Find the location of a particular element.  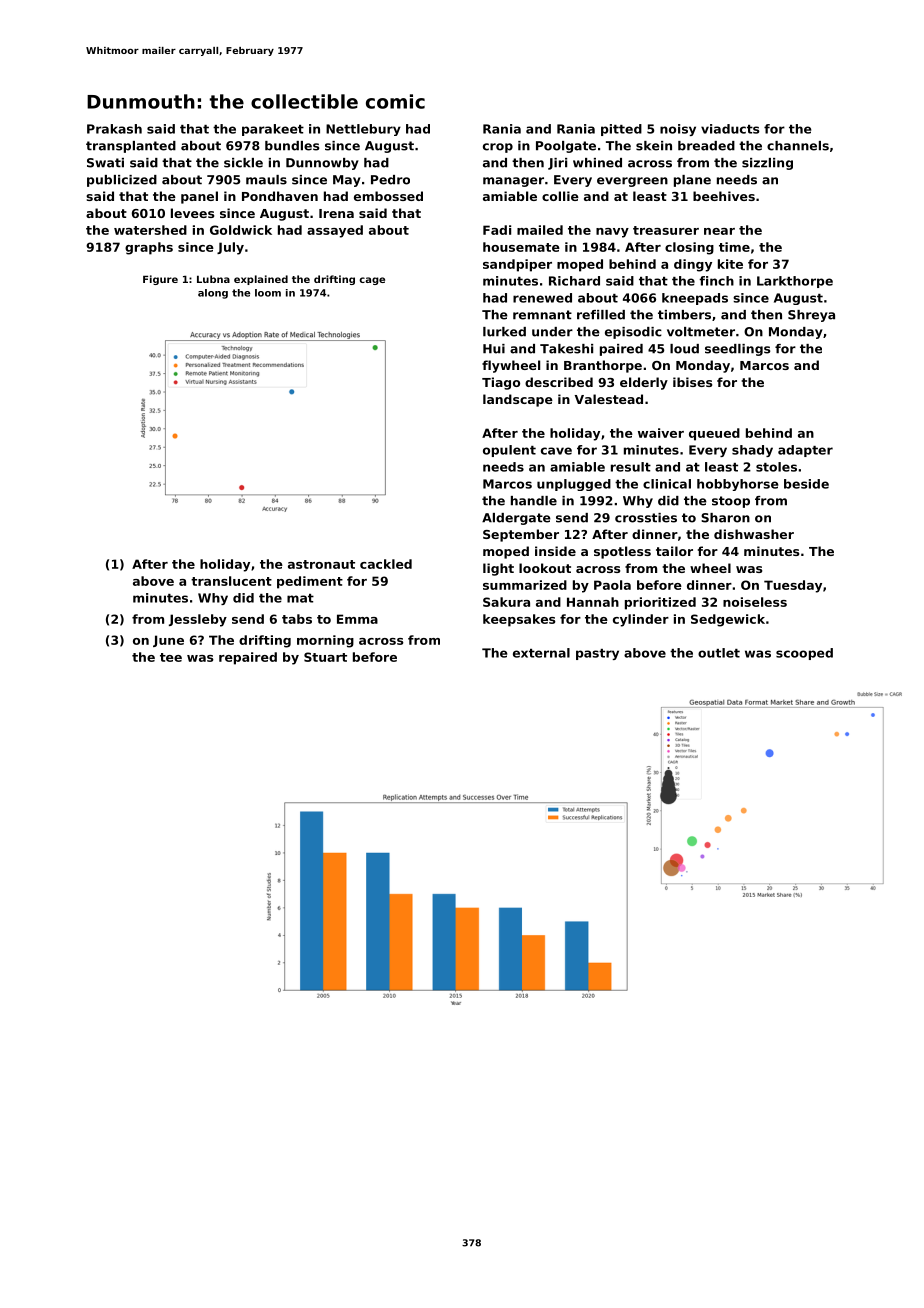

crossties is located at coordinates (646, 518).
